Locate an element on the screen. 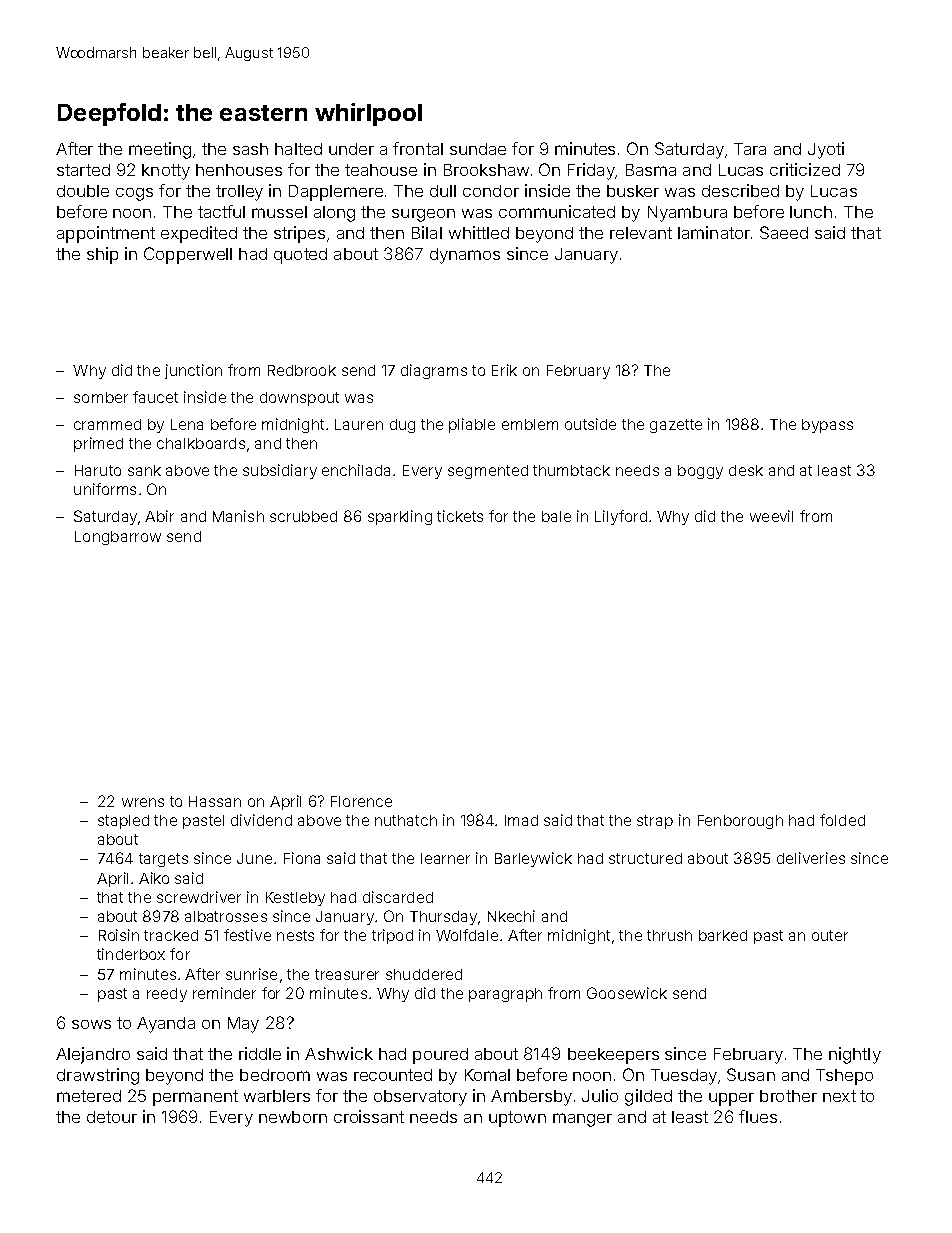  barked is located at coordinates (723, 935).
